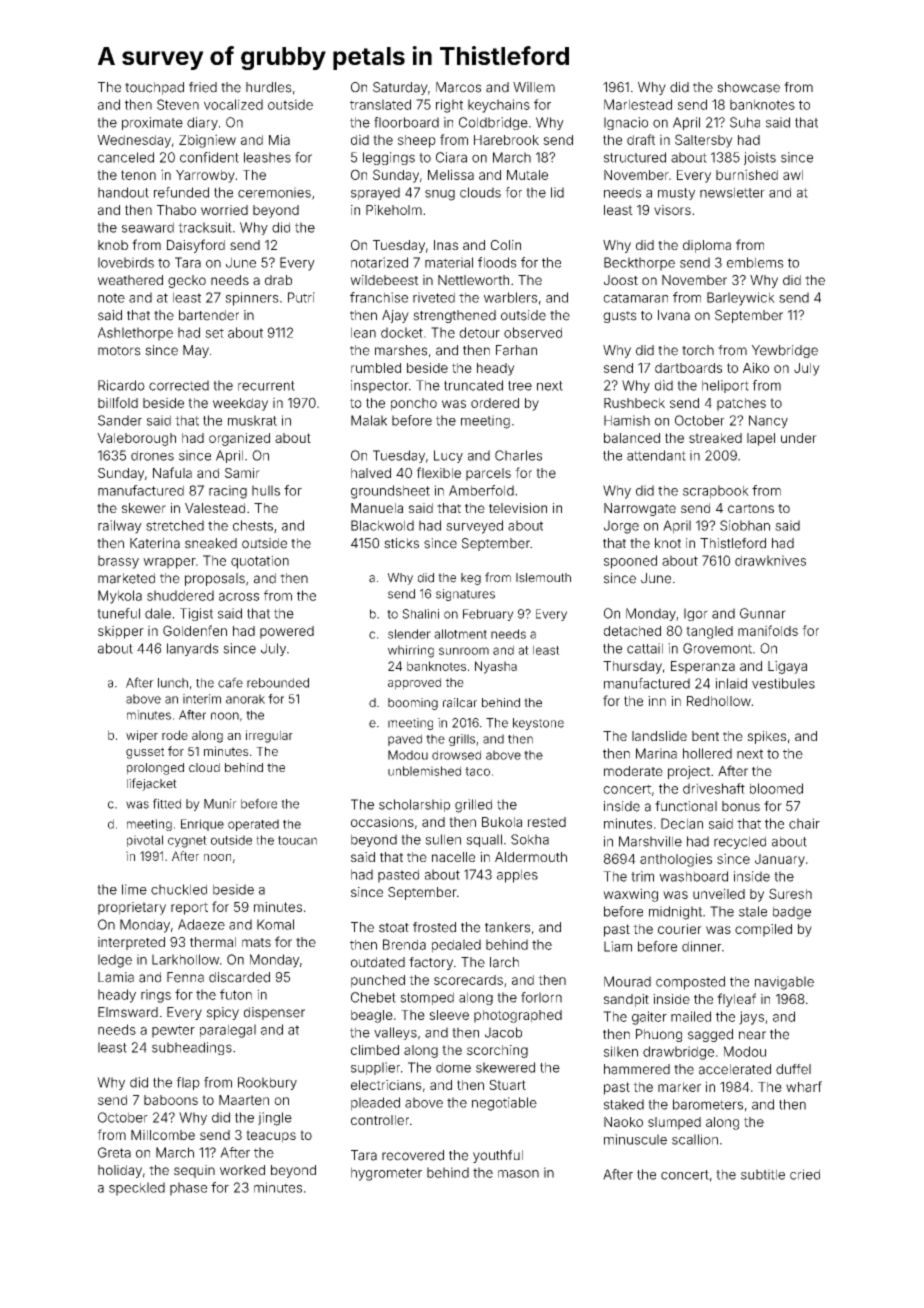  Describe the element at coordinates (709, 632) in the document. I see `tangled` at that location.
